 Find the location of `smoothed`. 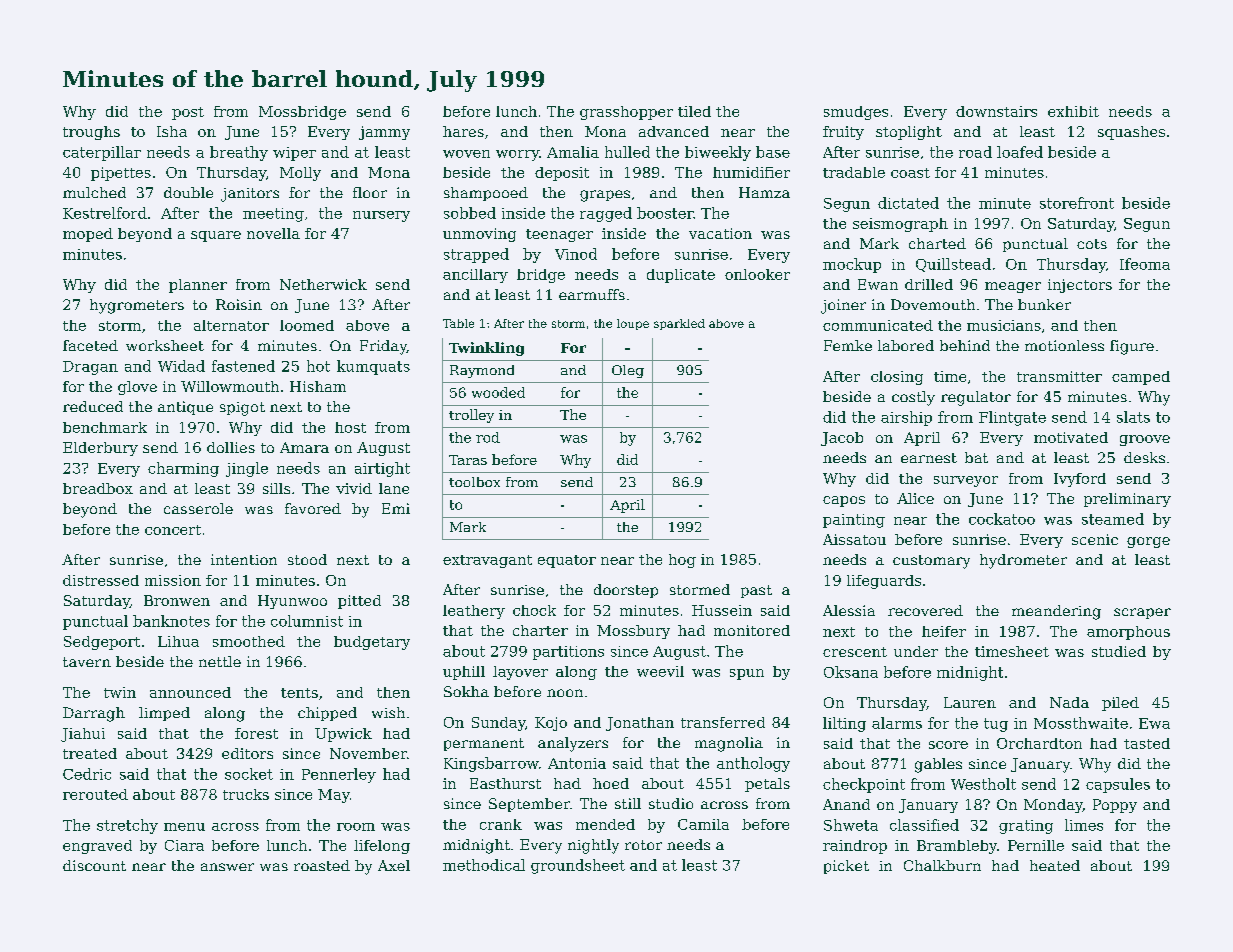

smoothed is located at coordinates (249, 641).
